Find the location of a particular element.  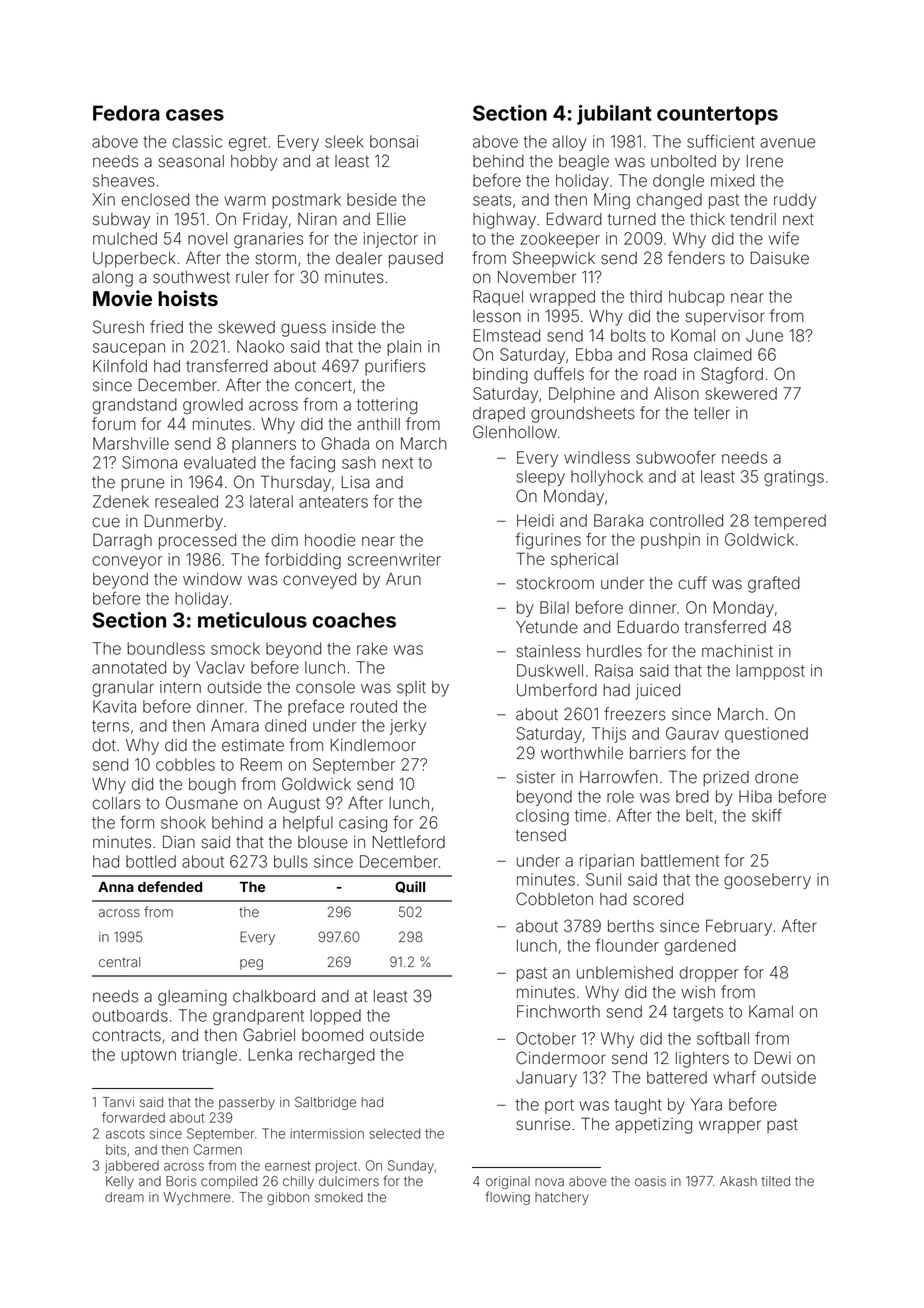

coaches is located at coordinates (354, 620).
